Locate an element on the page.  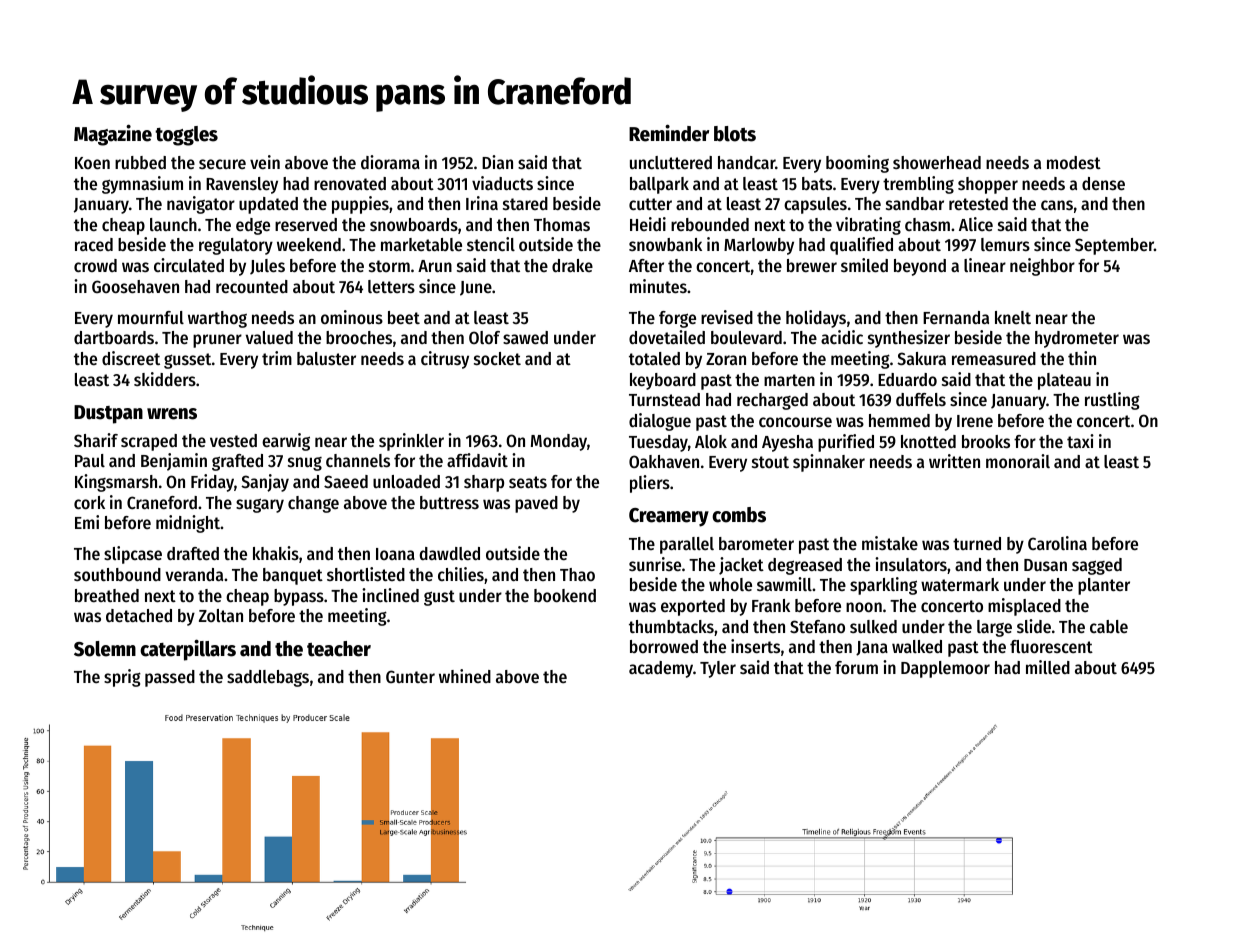
uncluttered is located at coordinates (671, 162).
